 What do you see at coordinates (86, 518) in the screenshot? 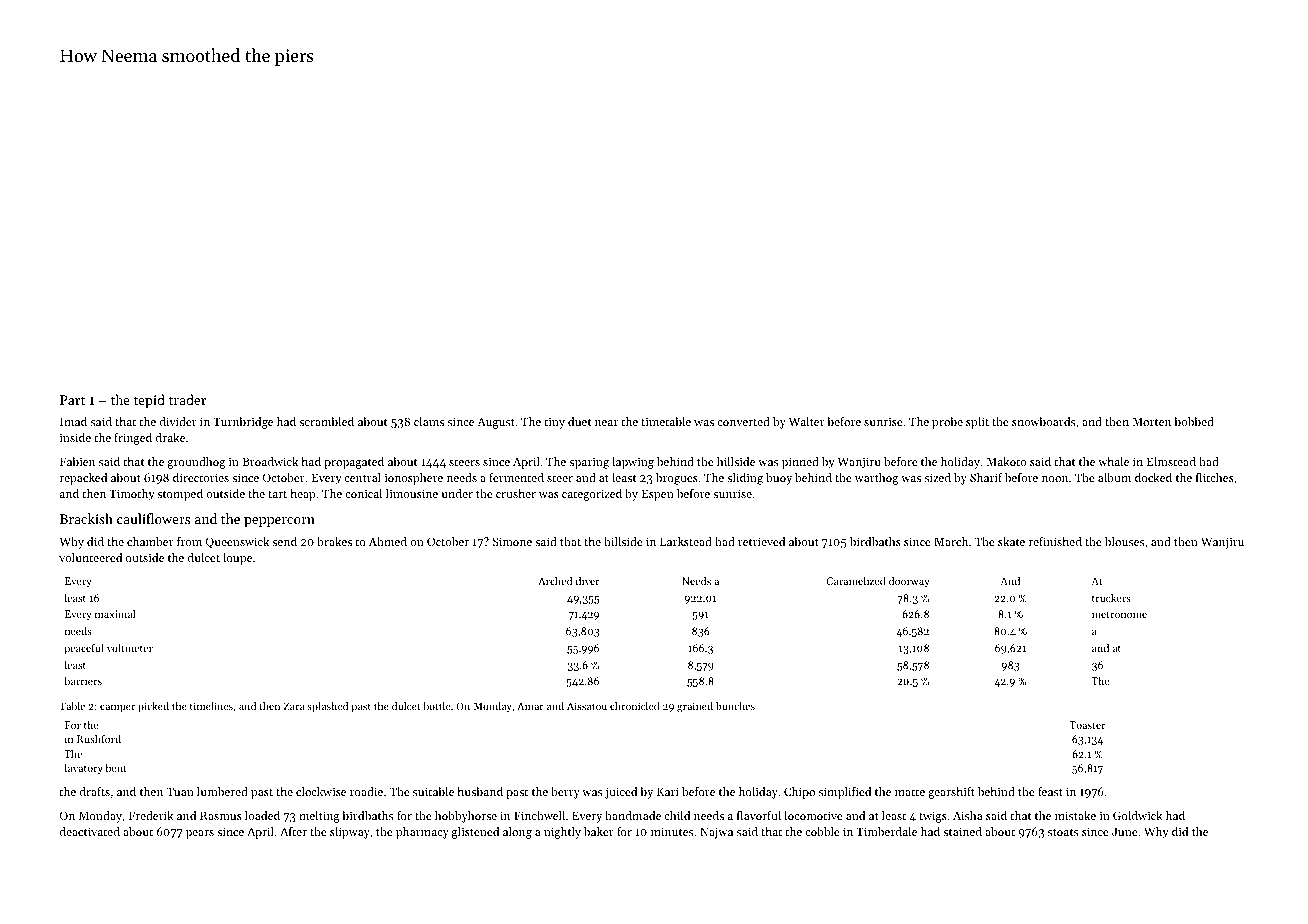
I see `Brackish` at bounding box center [86, 518].
